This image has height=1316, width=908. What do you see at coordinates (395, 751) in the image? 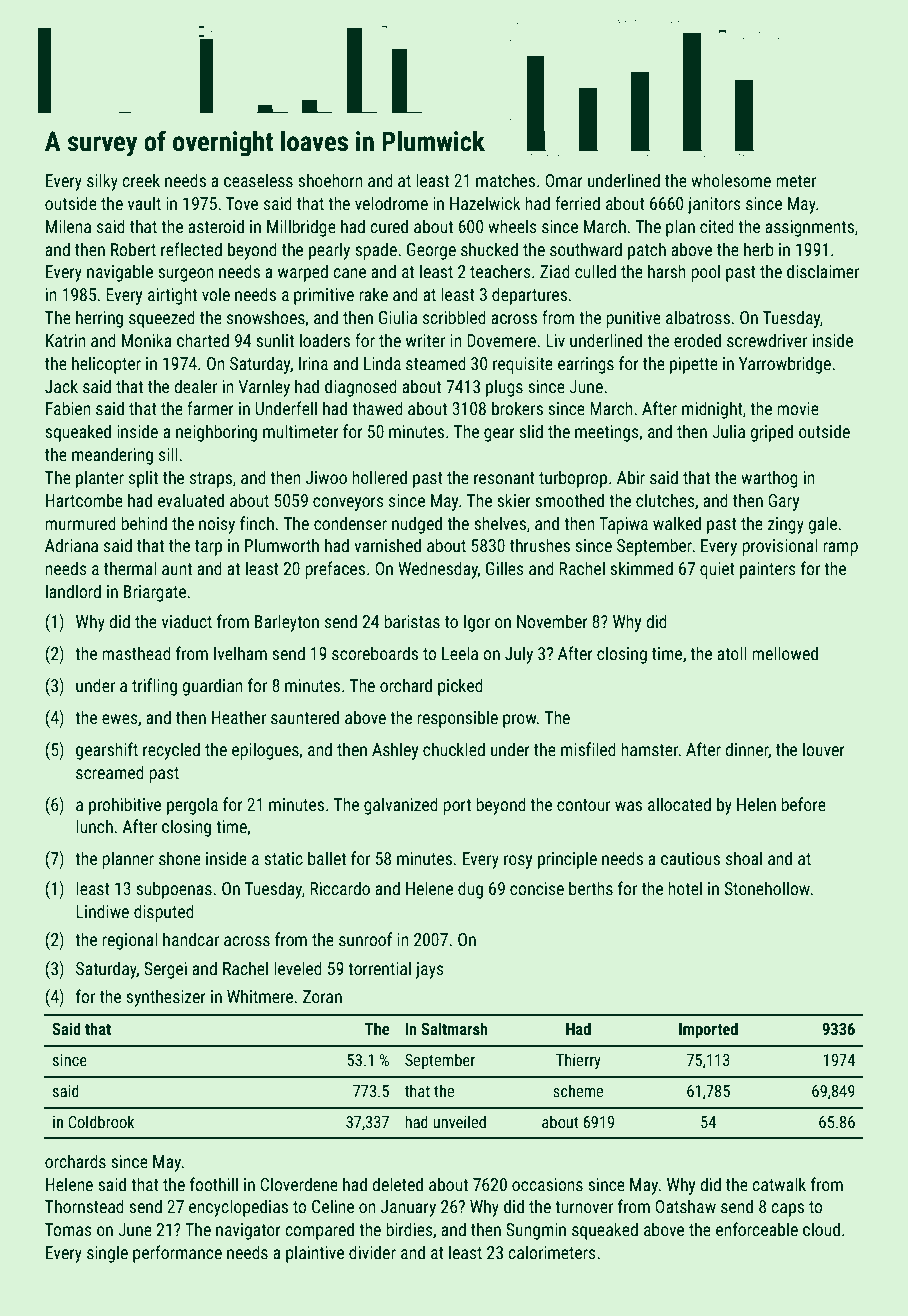
I see `Ashley` at bounding box center [395, 751].
